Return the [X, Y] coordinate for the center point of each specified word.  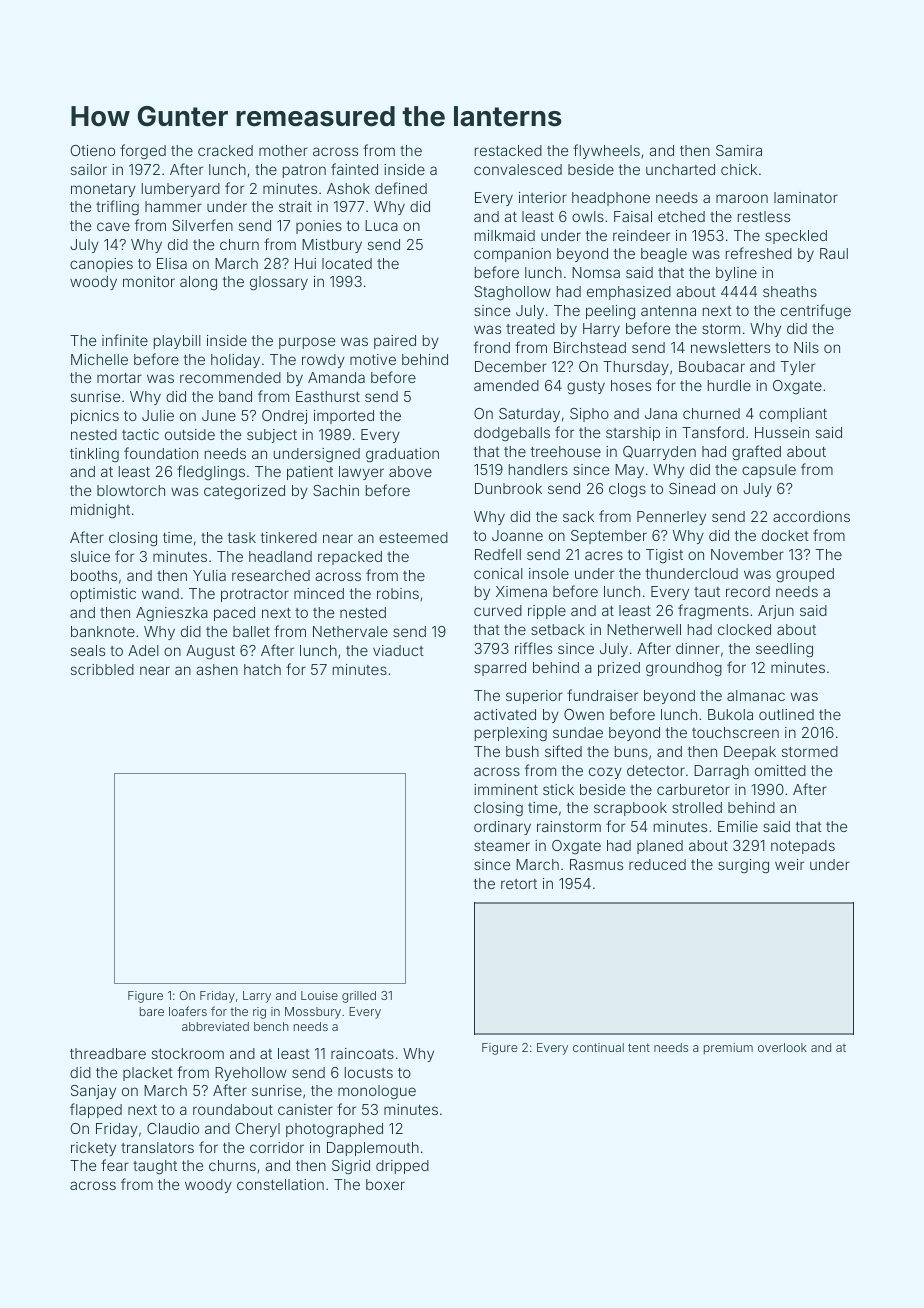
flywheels [606, 151]
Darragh [721, 772]
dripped [402, 1167]
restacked [508, 150]
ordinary [502, 828]
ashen [217, 669]
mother [283, 150]
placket [148, 1074]
